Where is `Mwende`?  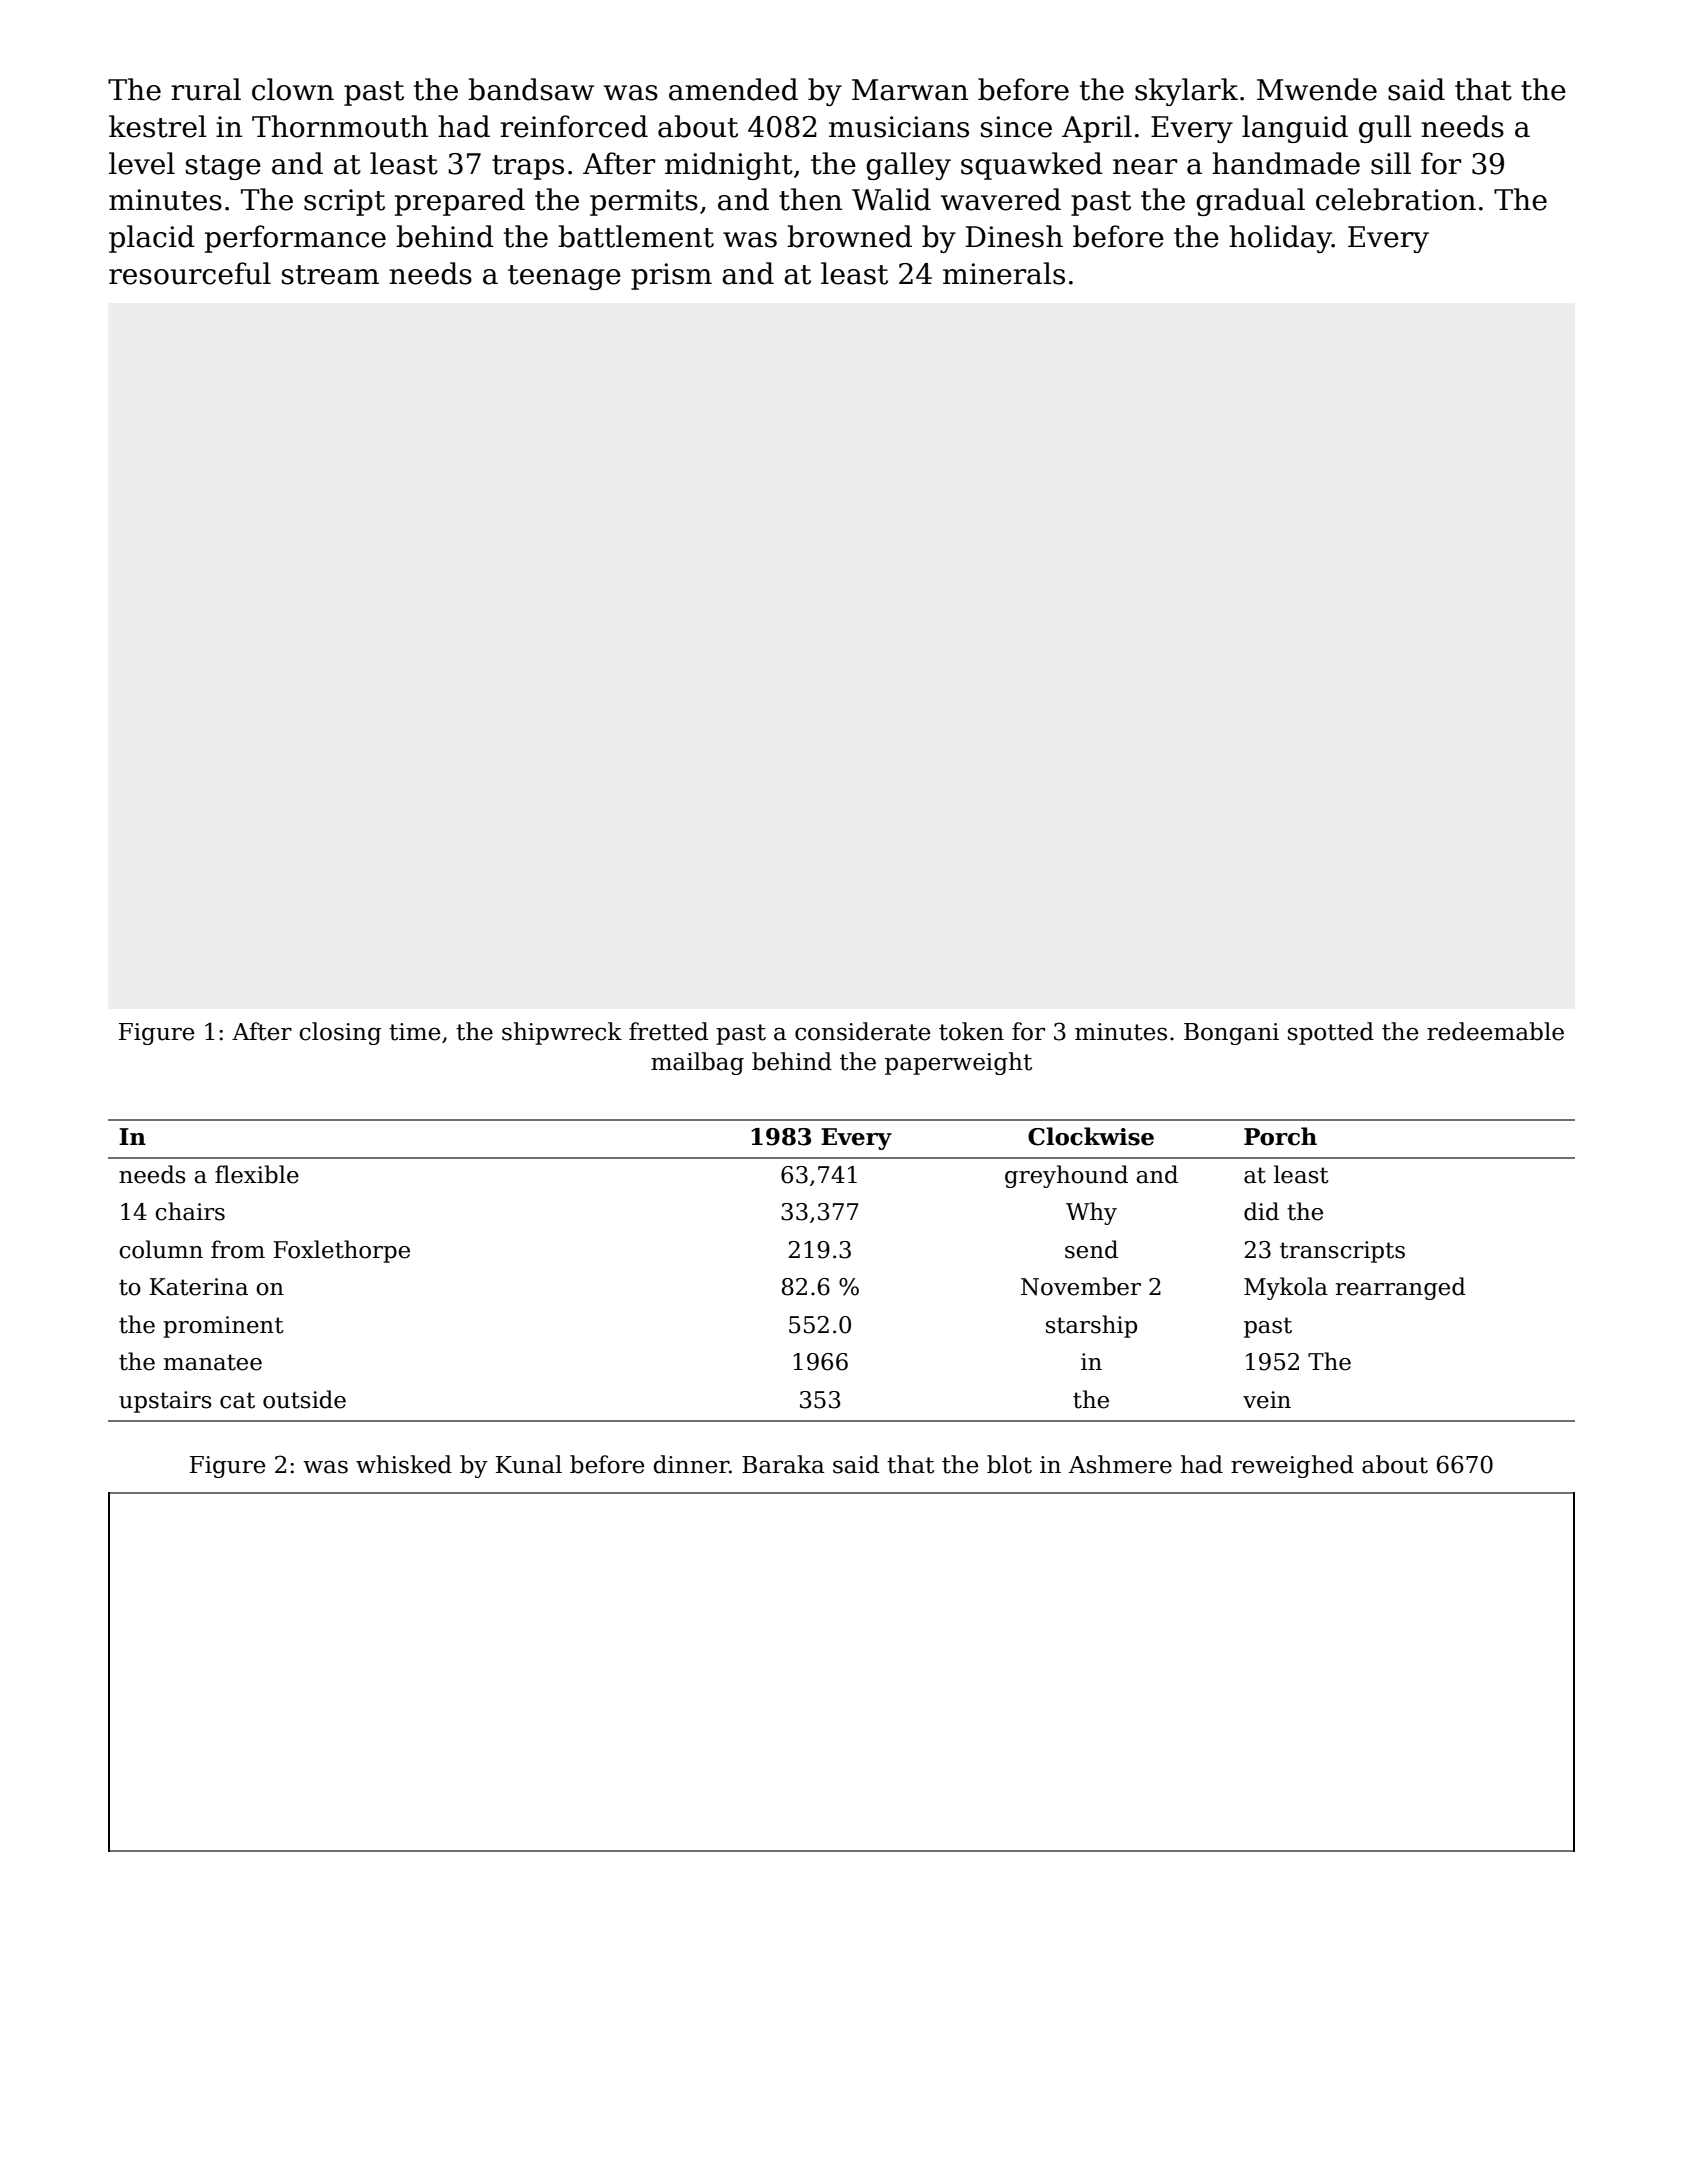
Mwende is located at coordinates (1317, 89).
